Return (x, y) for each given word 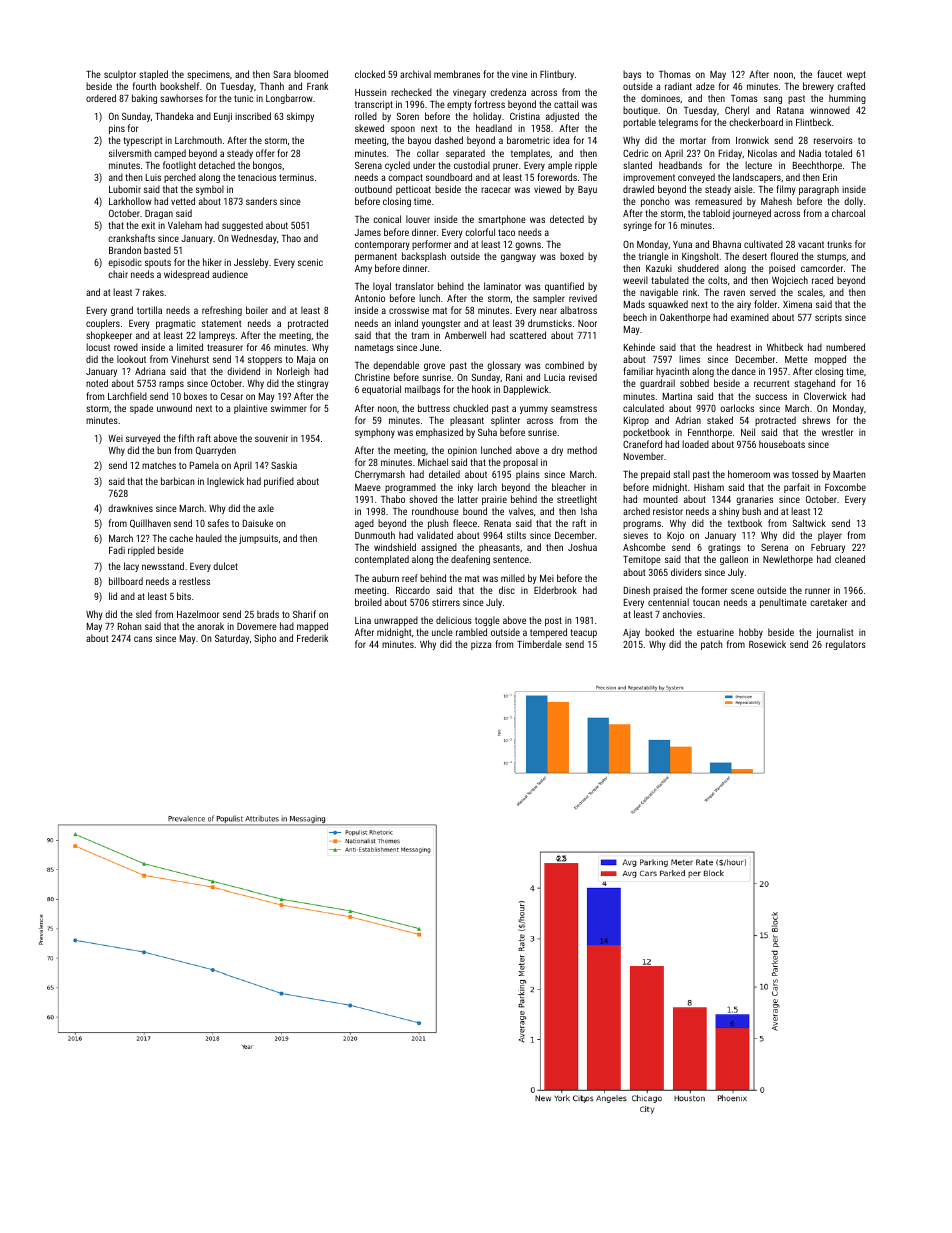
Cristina (525, 116)
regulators (846, 645)
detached (217, 165)
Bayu (587, 190)
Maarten (849, 474)
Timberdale (539, 644)
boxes (195, 396)
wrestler (837, 432)
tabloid (716, 213)
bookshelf (179, 86)
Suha (487, 432)
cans (143, 639)
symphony (375, 433)
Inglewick (225, 482)
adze (705, 86)
